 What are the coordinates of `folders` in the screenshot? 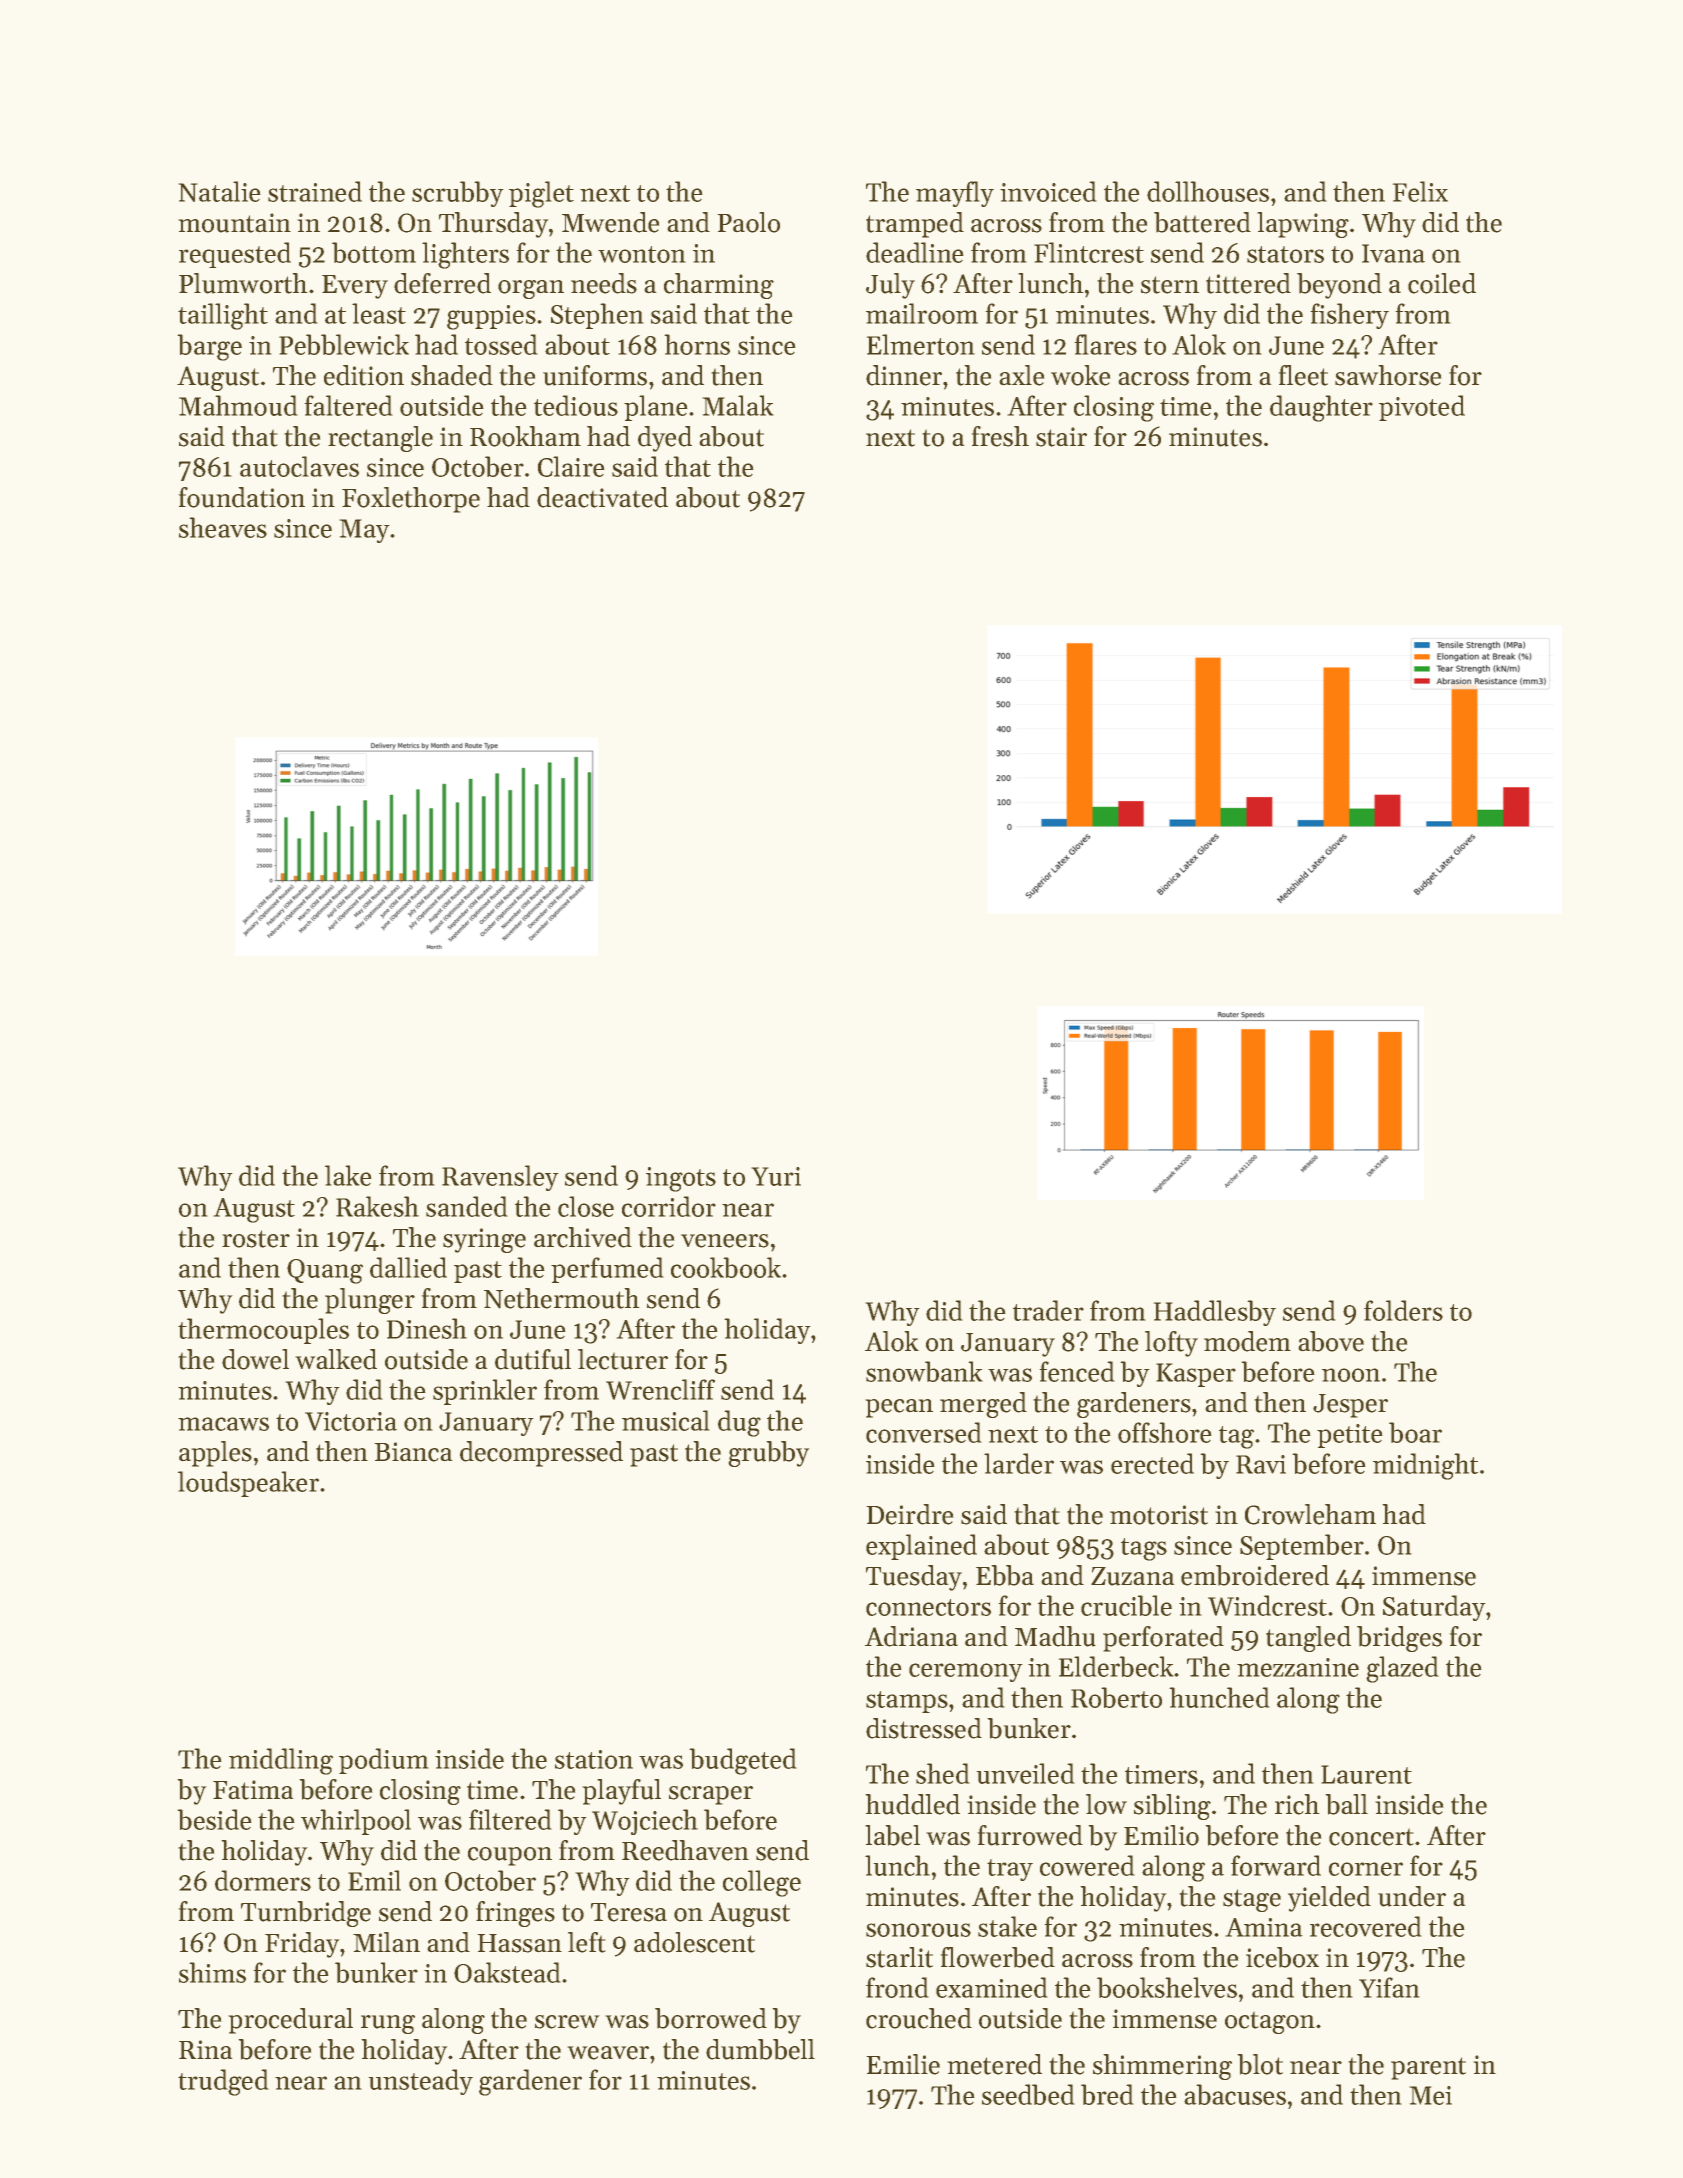 It's located at (1403, 1310).
